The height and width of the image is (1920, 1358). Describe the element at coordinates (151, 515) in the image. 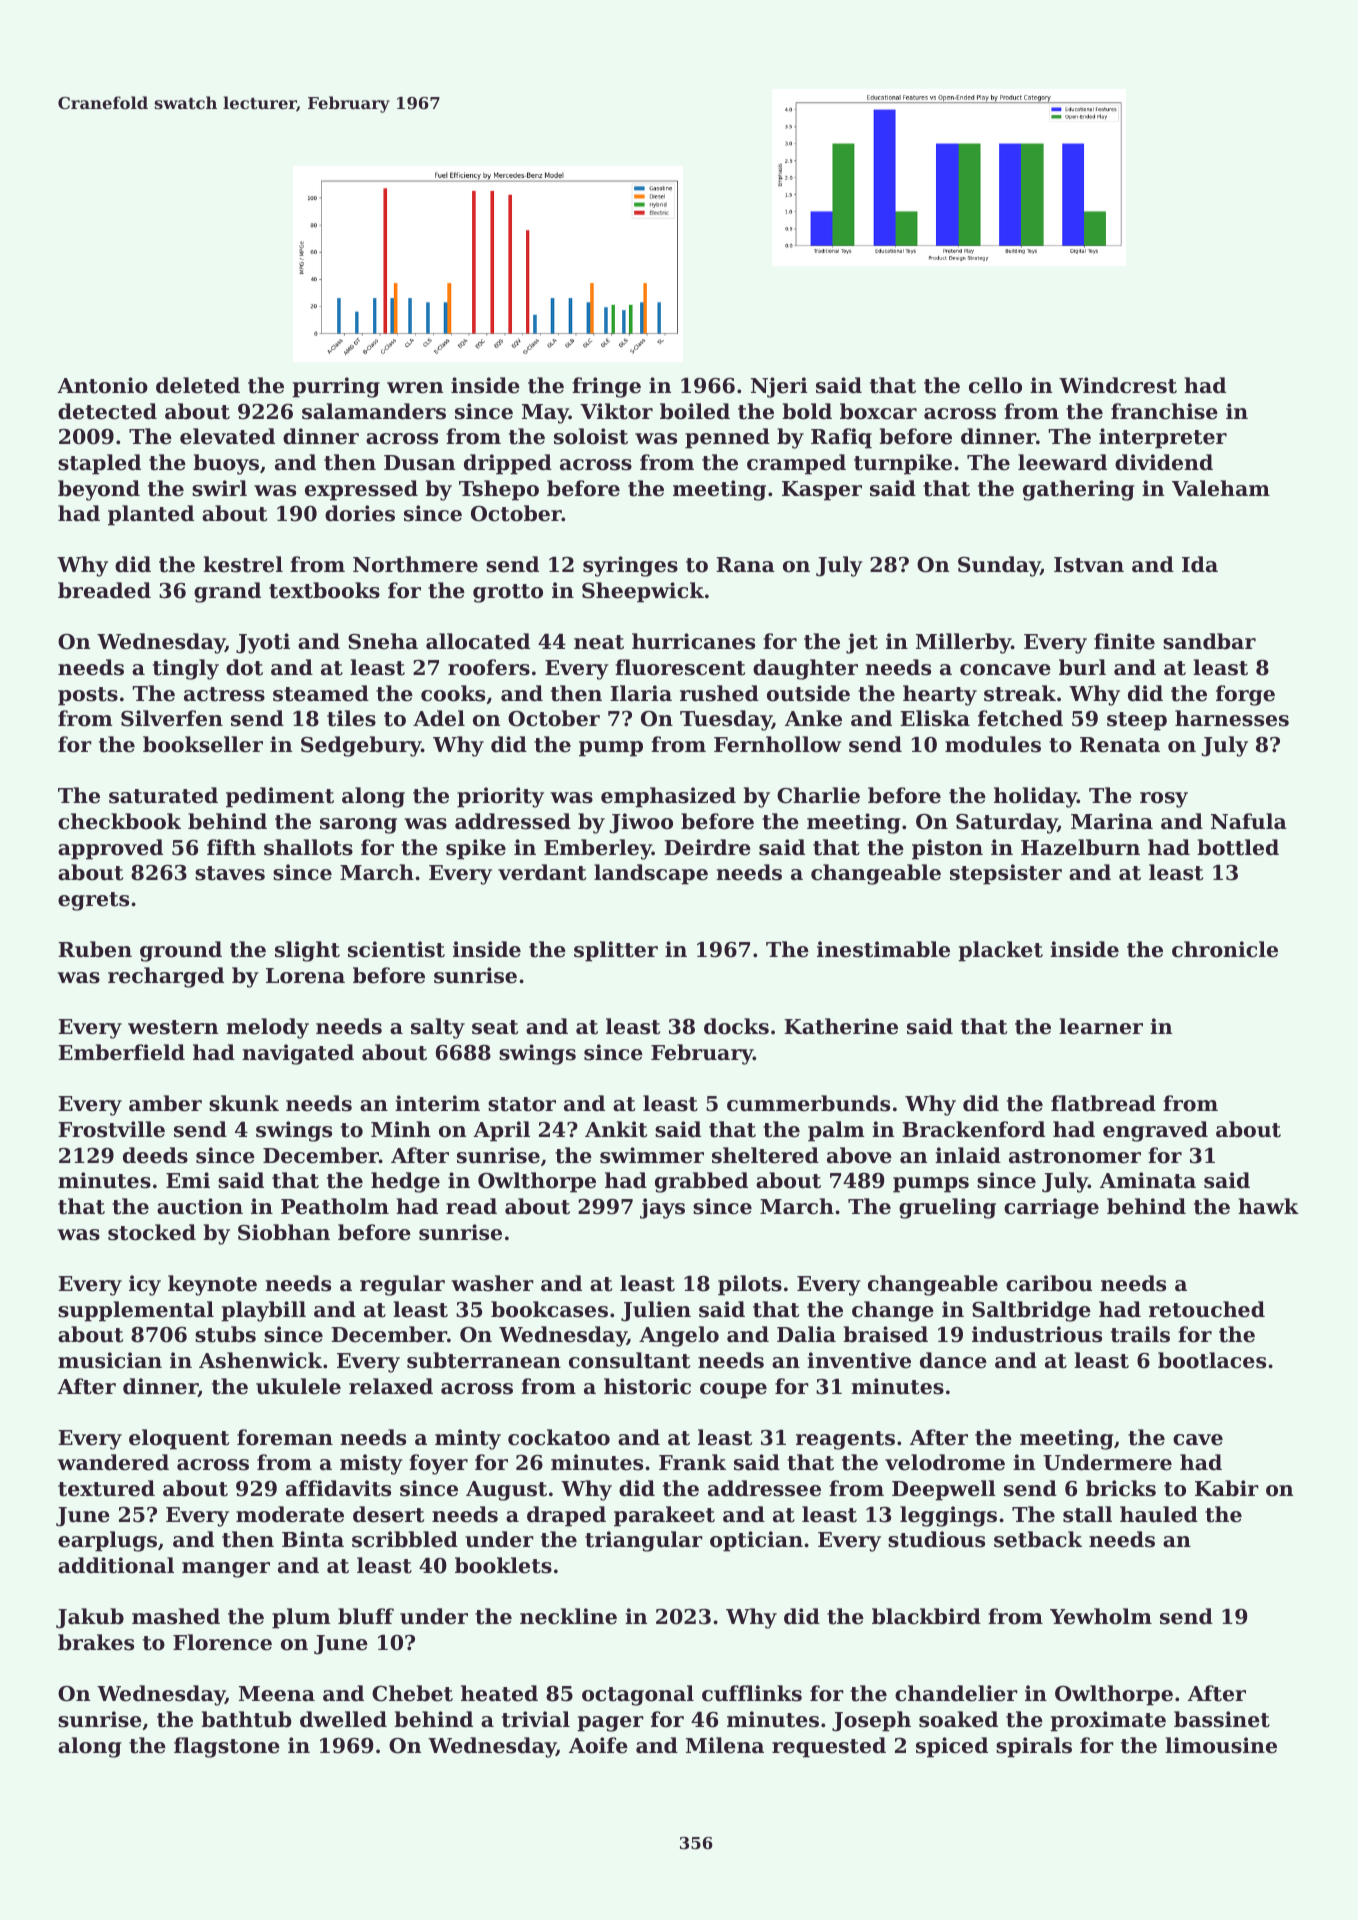

I see `planted` at that location.
